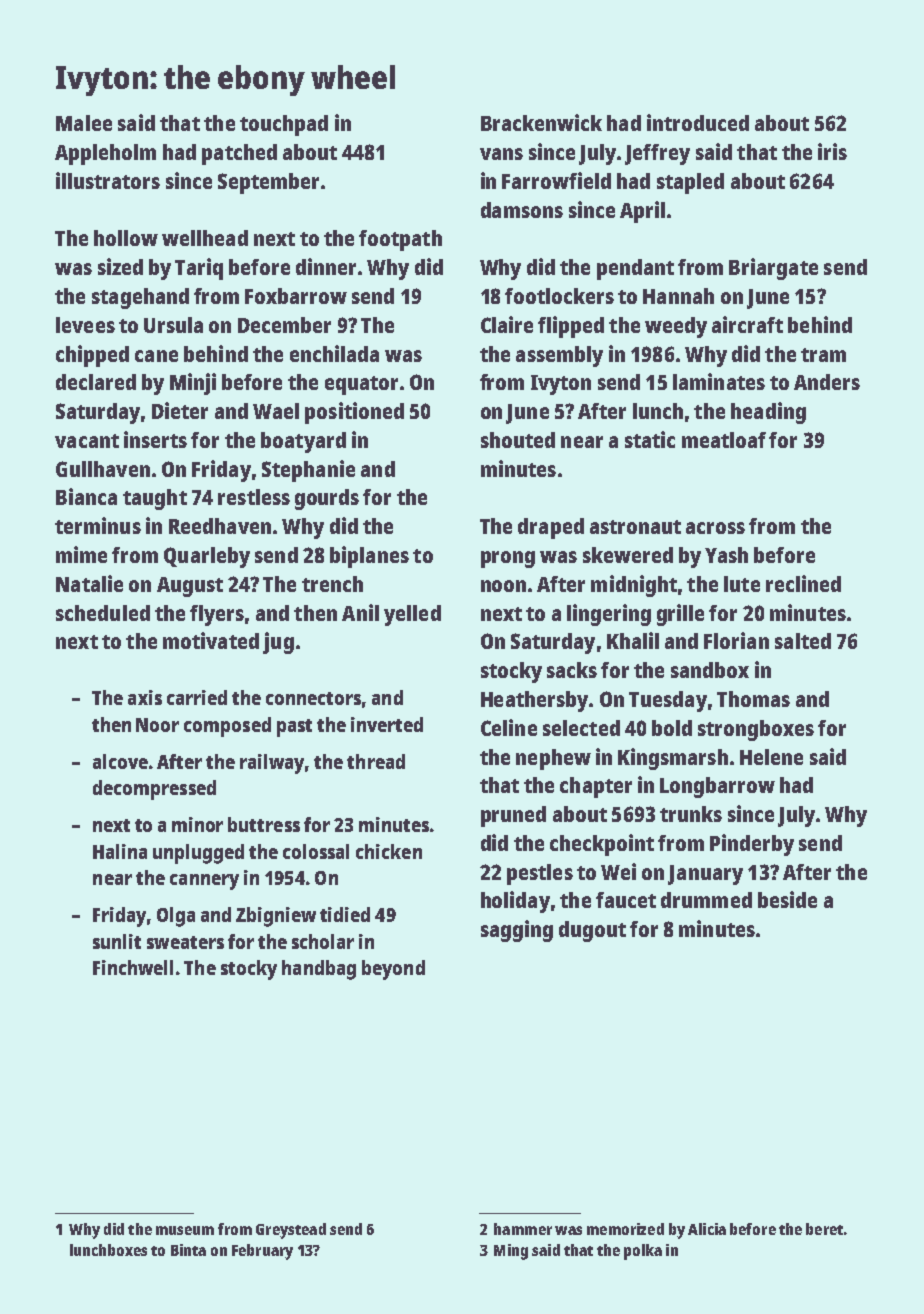 The height and width of the screenshot is (1314, 924). What do you see at coordinates (719, 381) in the screenshot?
I see `laminates` at bounding box center [719, 381].
